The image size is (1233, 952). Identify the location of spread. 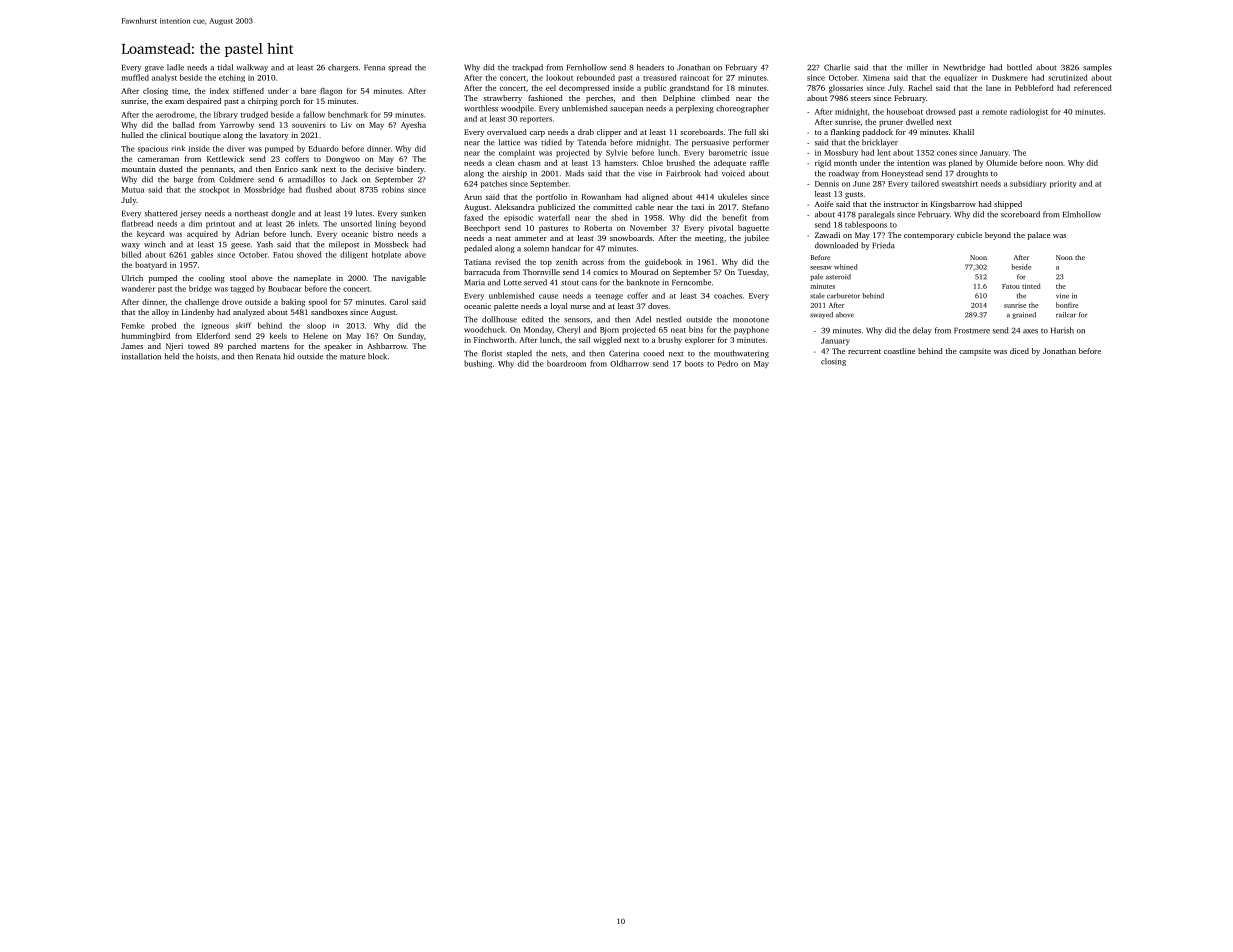
(399, 68).
